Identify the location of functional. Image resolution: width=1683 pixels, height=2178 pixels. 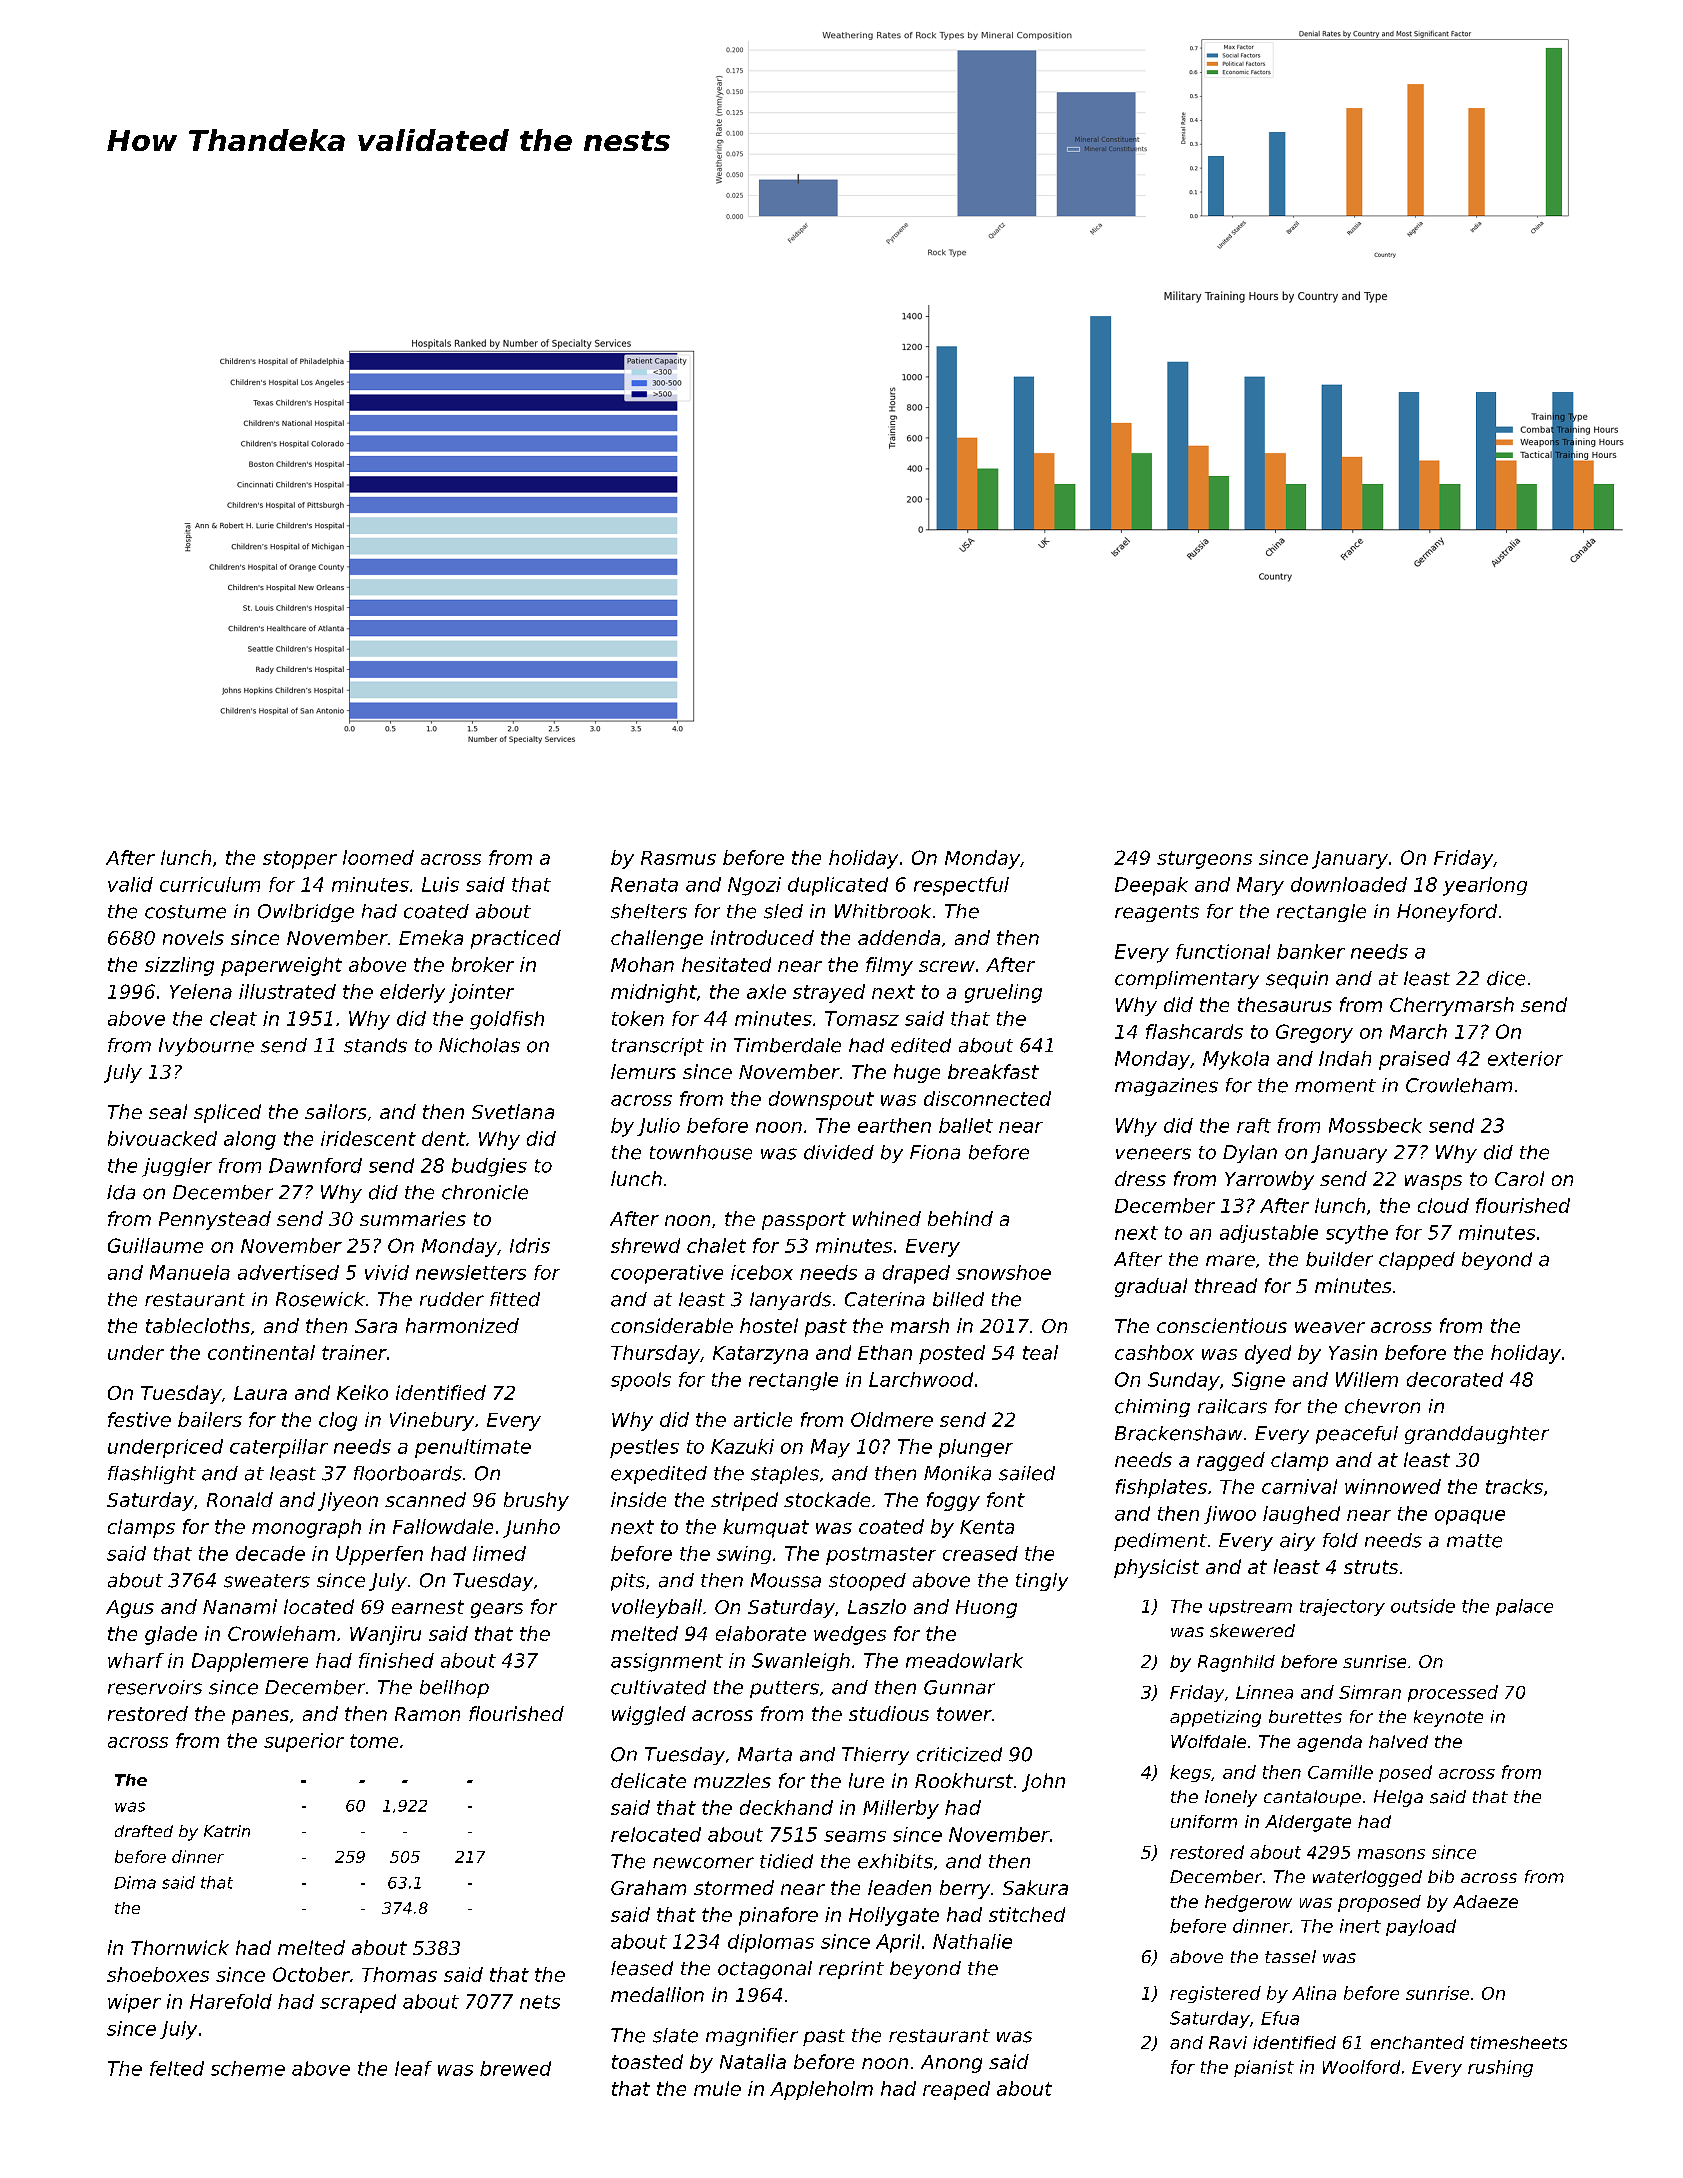
(1223, 951).
